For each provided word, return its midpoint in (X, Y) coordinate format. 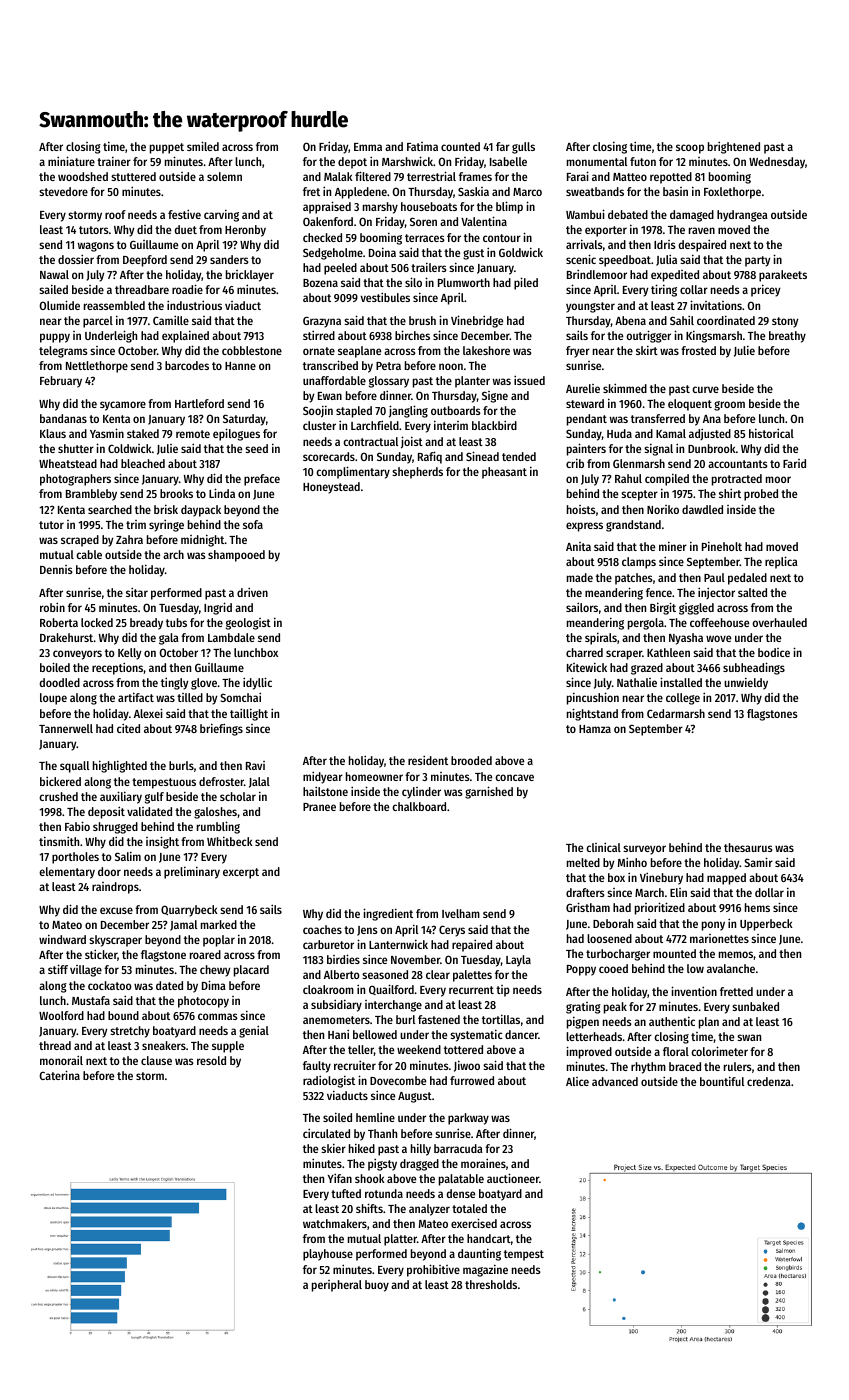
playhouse (328, 1255)
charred (584, 652)
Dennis (56, 569)
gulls (523, 148)
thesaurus (748, 847)
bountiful (722, 1081)
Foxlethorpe (732, 193)
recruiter (355, 1065)
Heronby (245, 231)
